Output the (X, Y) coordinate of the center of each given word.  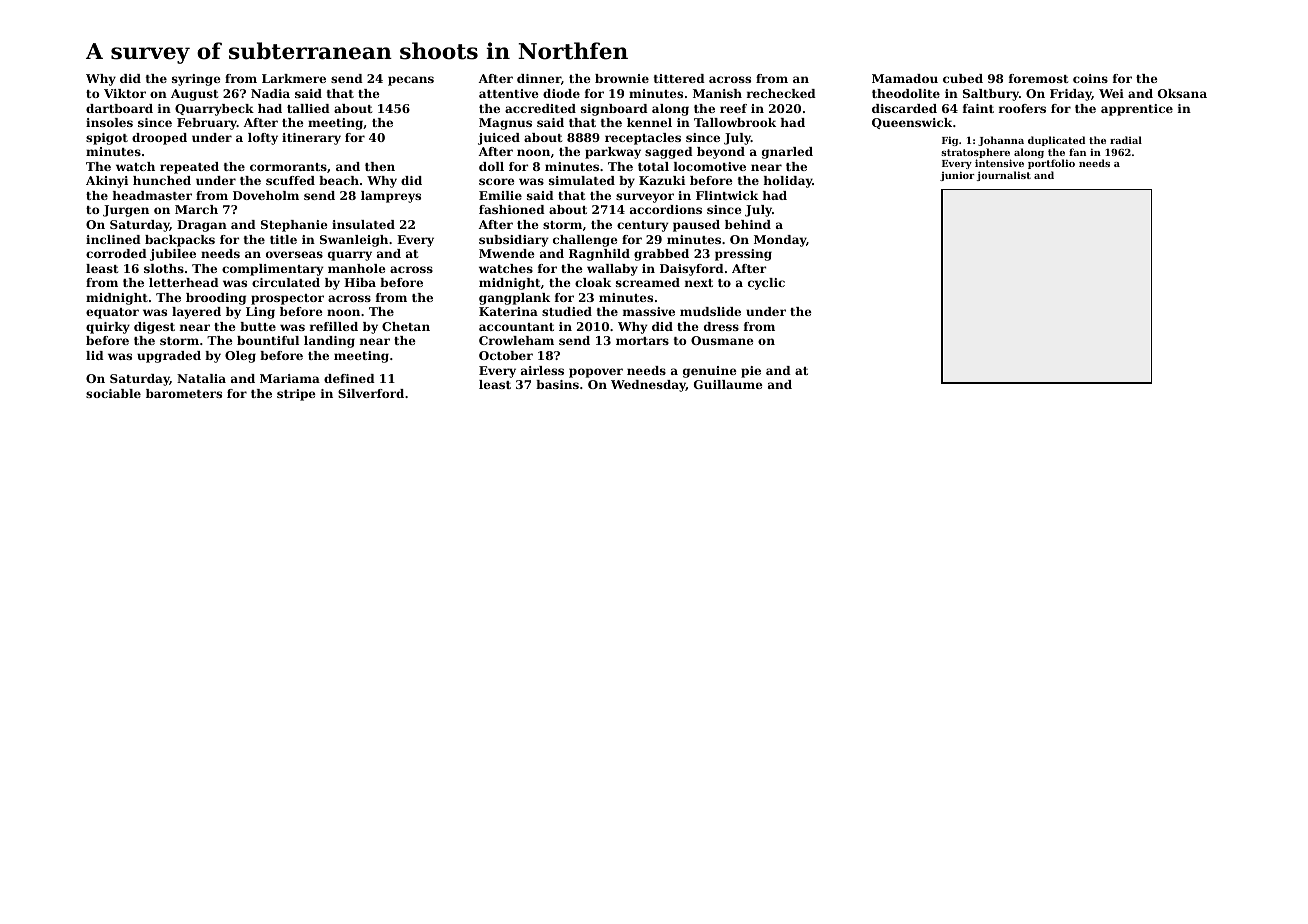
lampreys (391, 197)
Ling (260, 313)
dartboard (119, 108)
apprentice (1137, 110)
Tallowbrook (735, 122)
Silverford (371, 393)
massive (649, 311)
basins (557, 384)
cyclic (766, 284)
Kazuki (662, 180)
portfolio (1051, 164)
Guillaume (728, 384)
